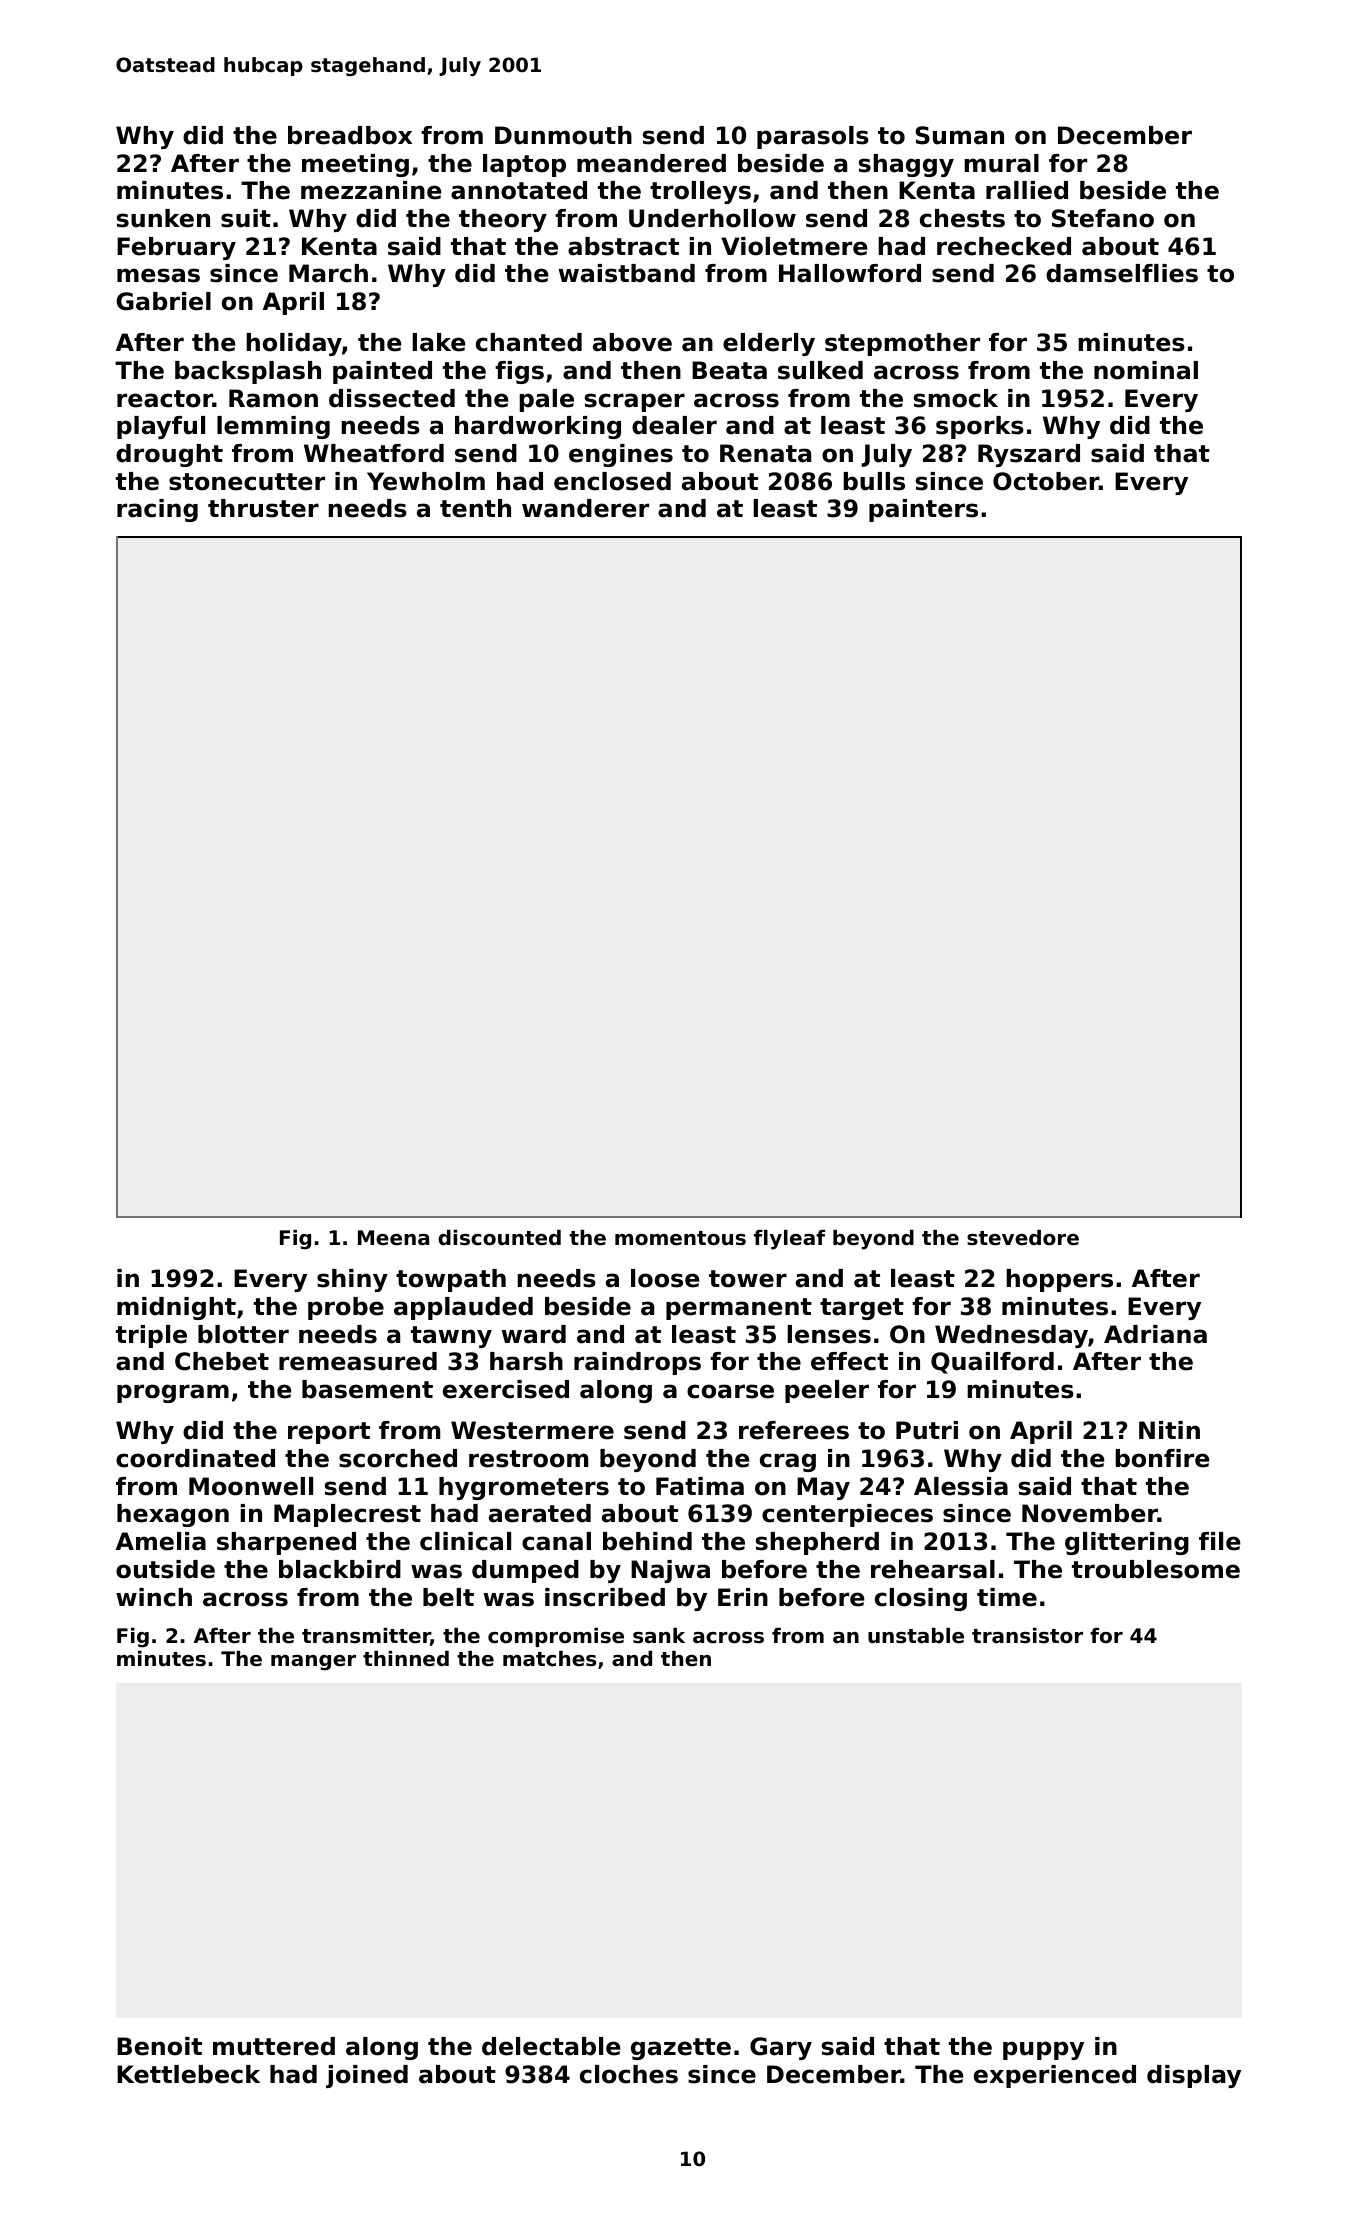 The width and height of the document is (1358, 2237). What do you see at coordinates (525, 1571) in the document?
I see `dumped` at bounding box center [525, 1571].
